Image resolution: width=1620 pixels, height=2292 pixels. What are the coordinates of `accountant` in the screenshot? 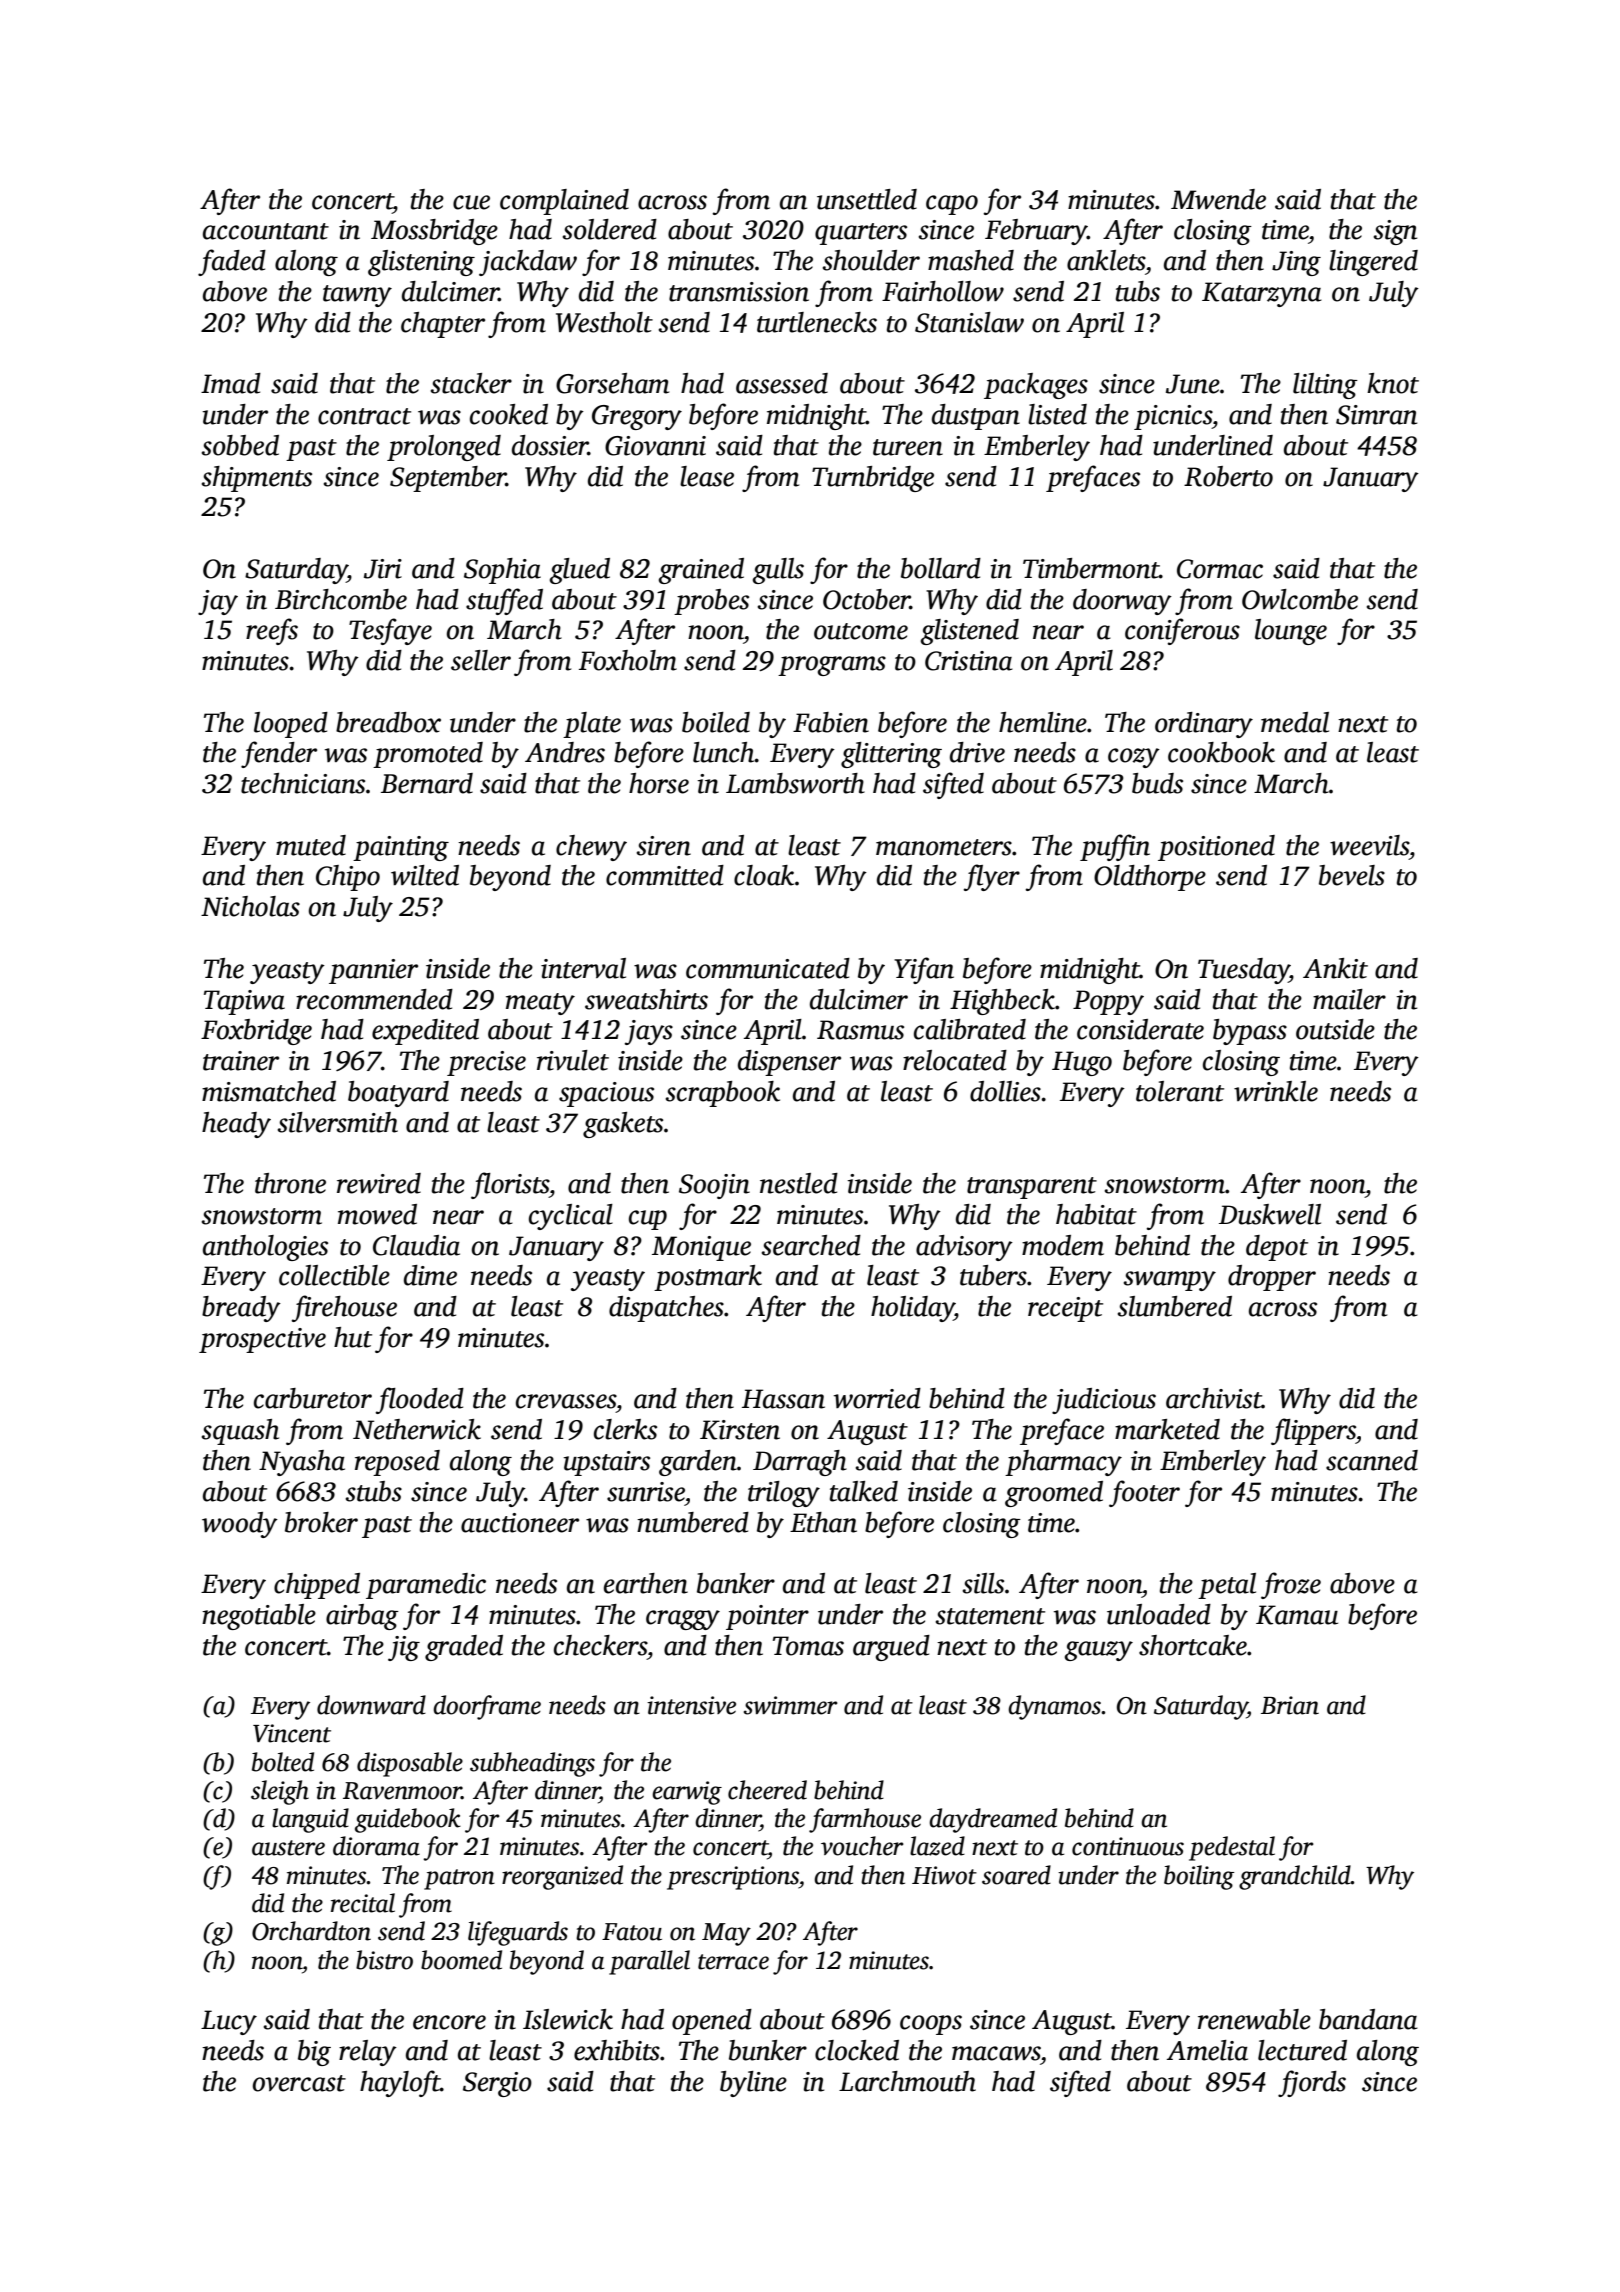 It's located at (266, 231).
